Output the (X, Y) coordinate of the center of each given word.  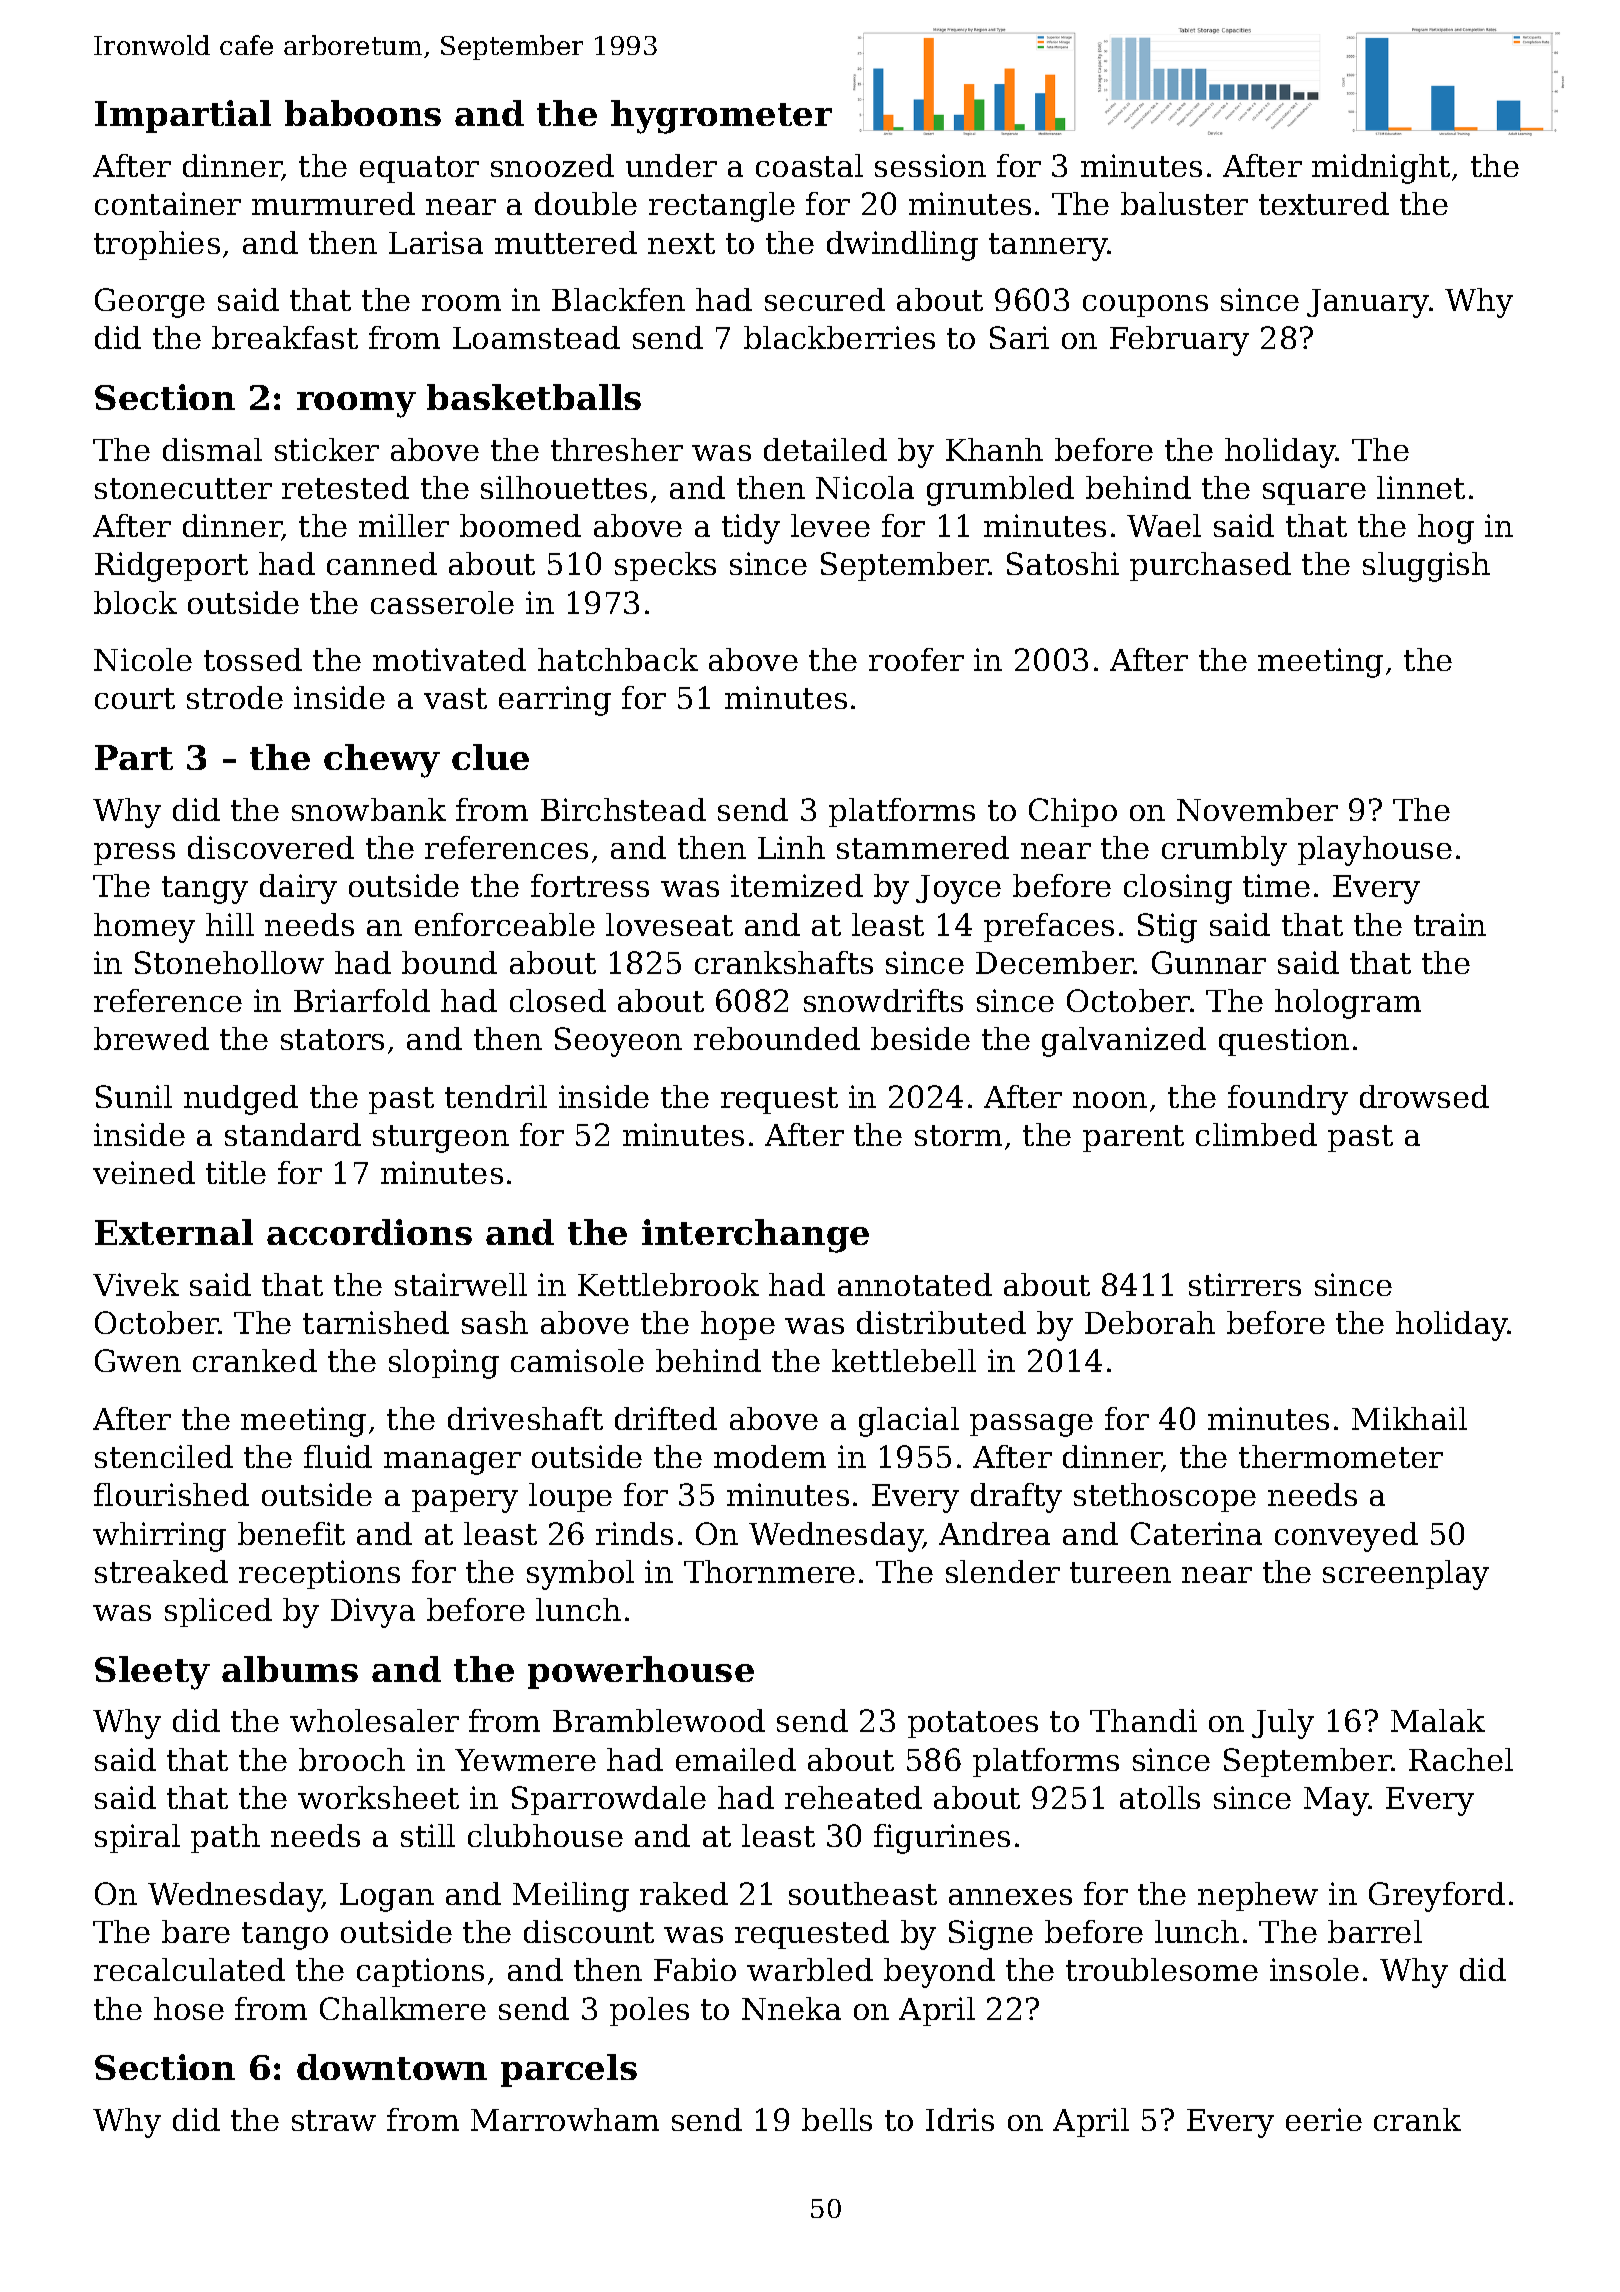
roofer (916, 659)
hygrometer (721, 117)
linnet (1421, 487)
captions (420, 1972)
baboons (363, 113)
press (134, 854)
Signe (991, 1935)
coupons (1145, 306)
